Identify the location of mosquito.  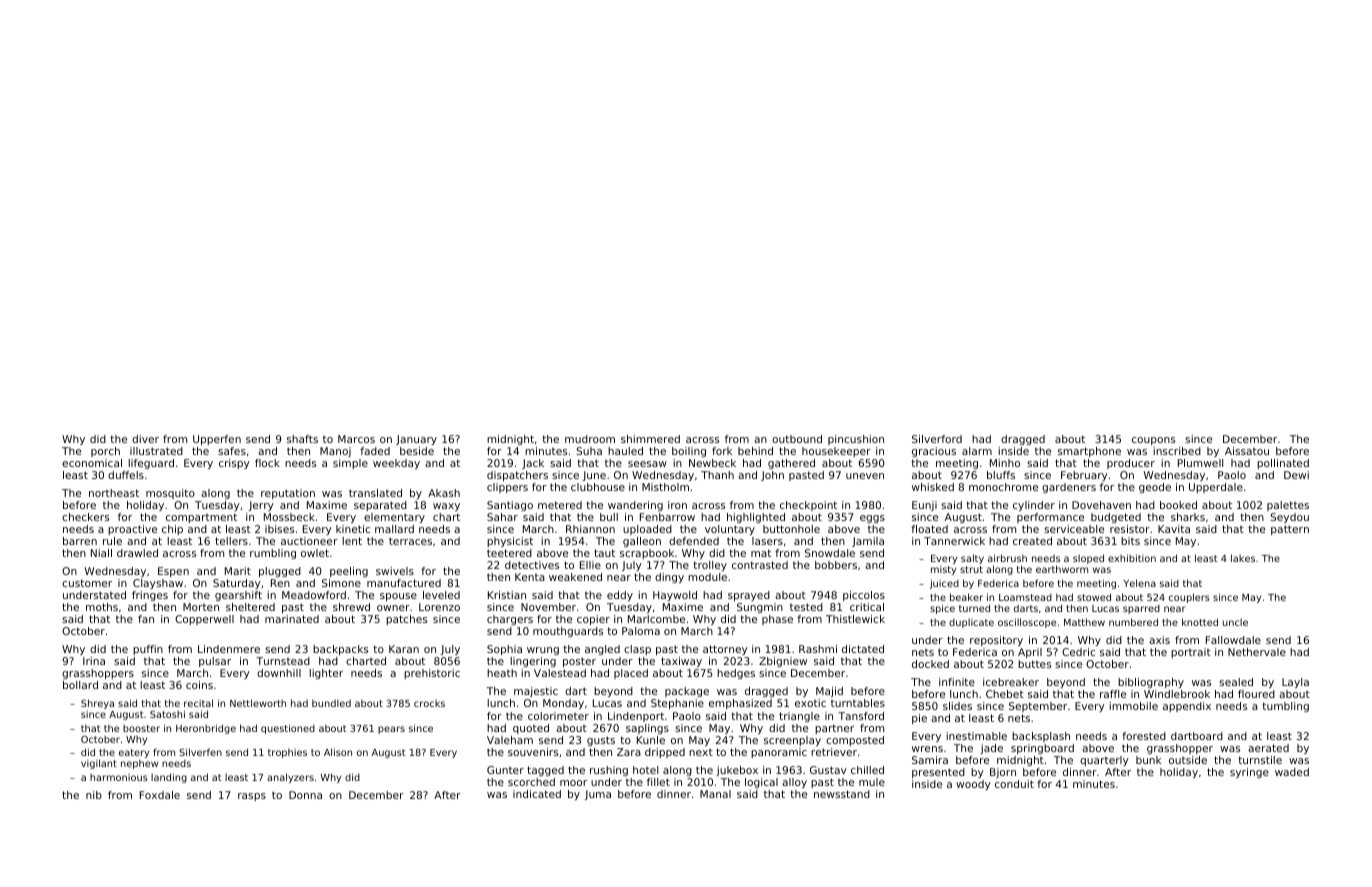
(170, 494).
